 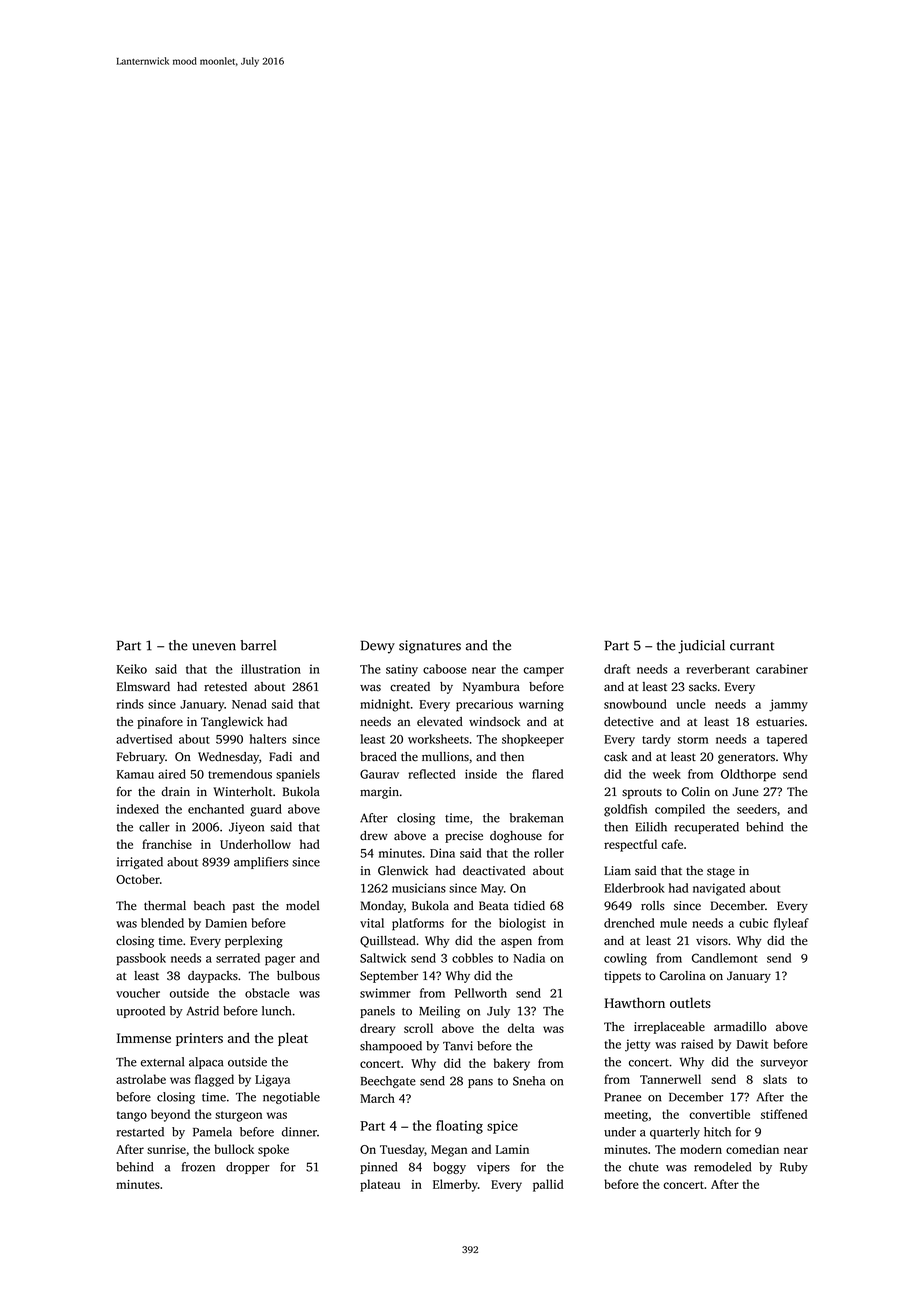 What do you see at coordinates (740, 1027) in the screenshot?
I see `armadillo` at bounding box center [740, 1027].
